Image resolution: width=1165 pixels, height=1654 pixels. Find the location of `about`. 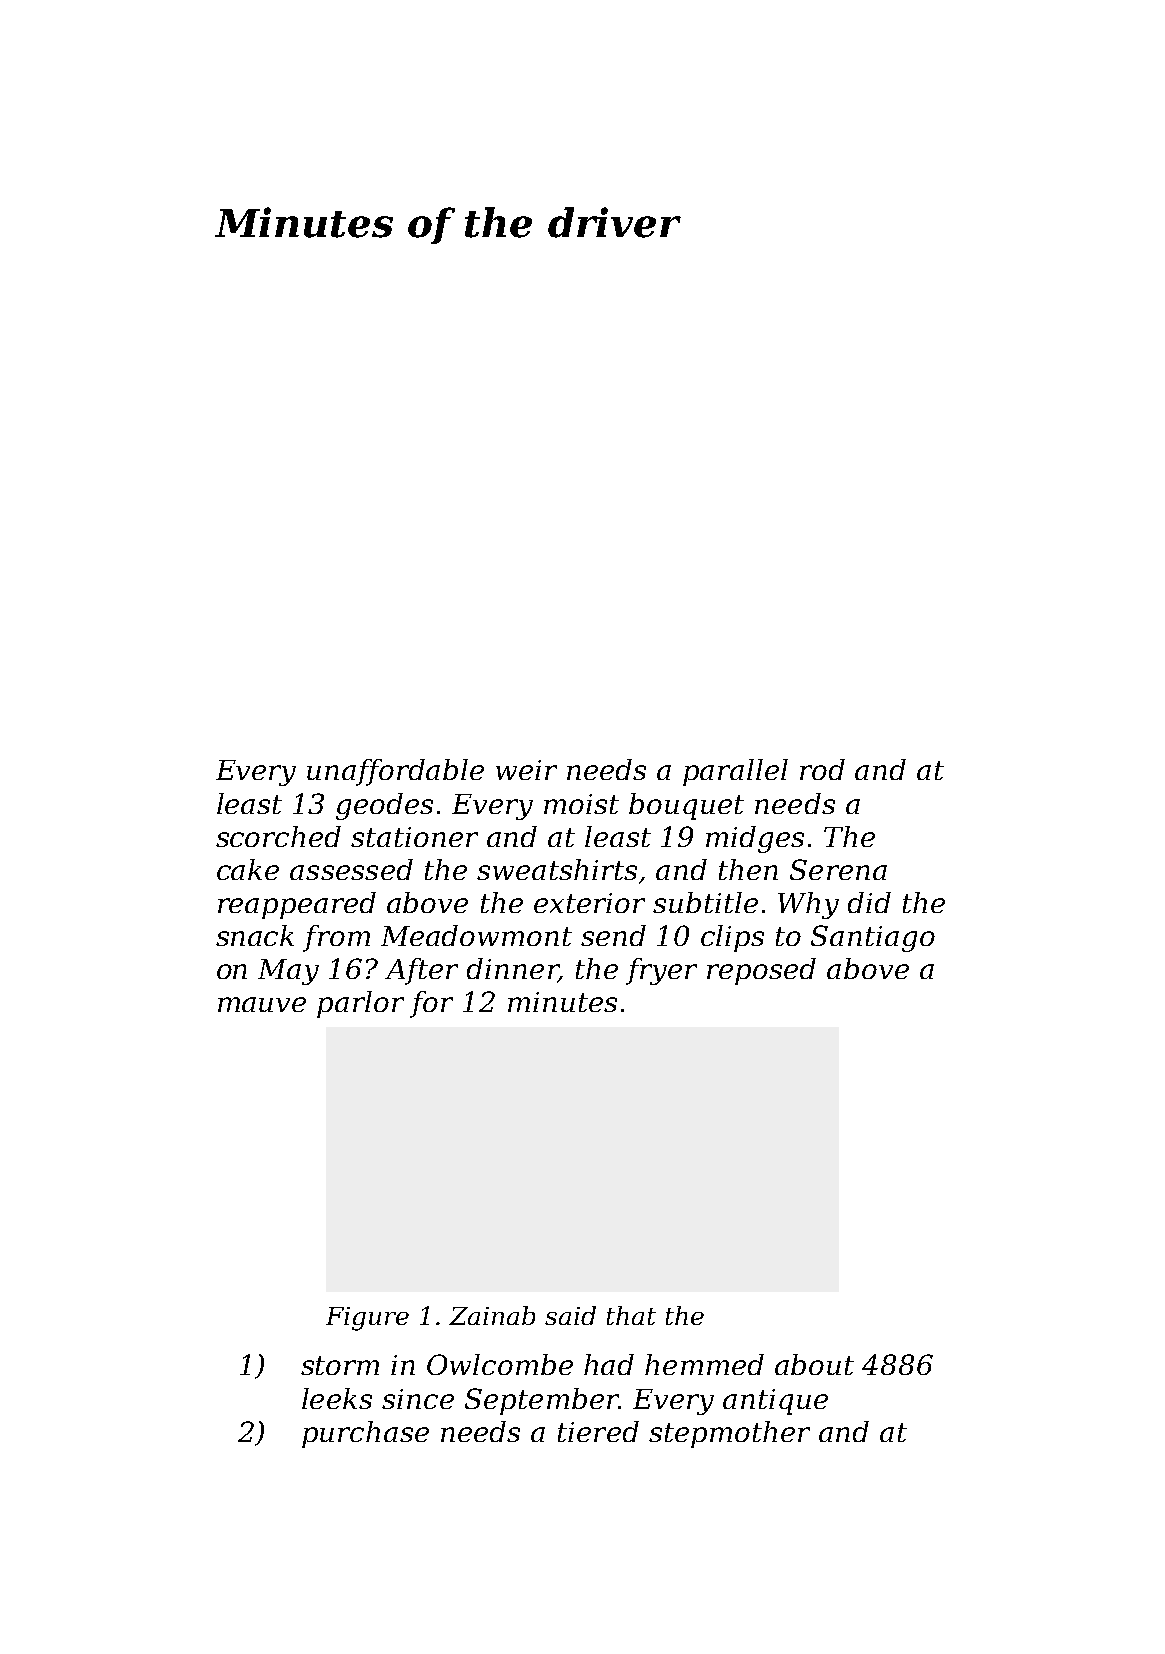

about is located at coordinates (814, 1364).
